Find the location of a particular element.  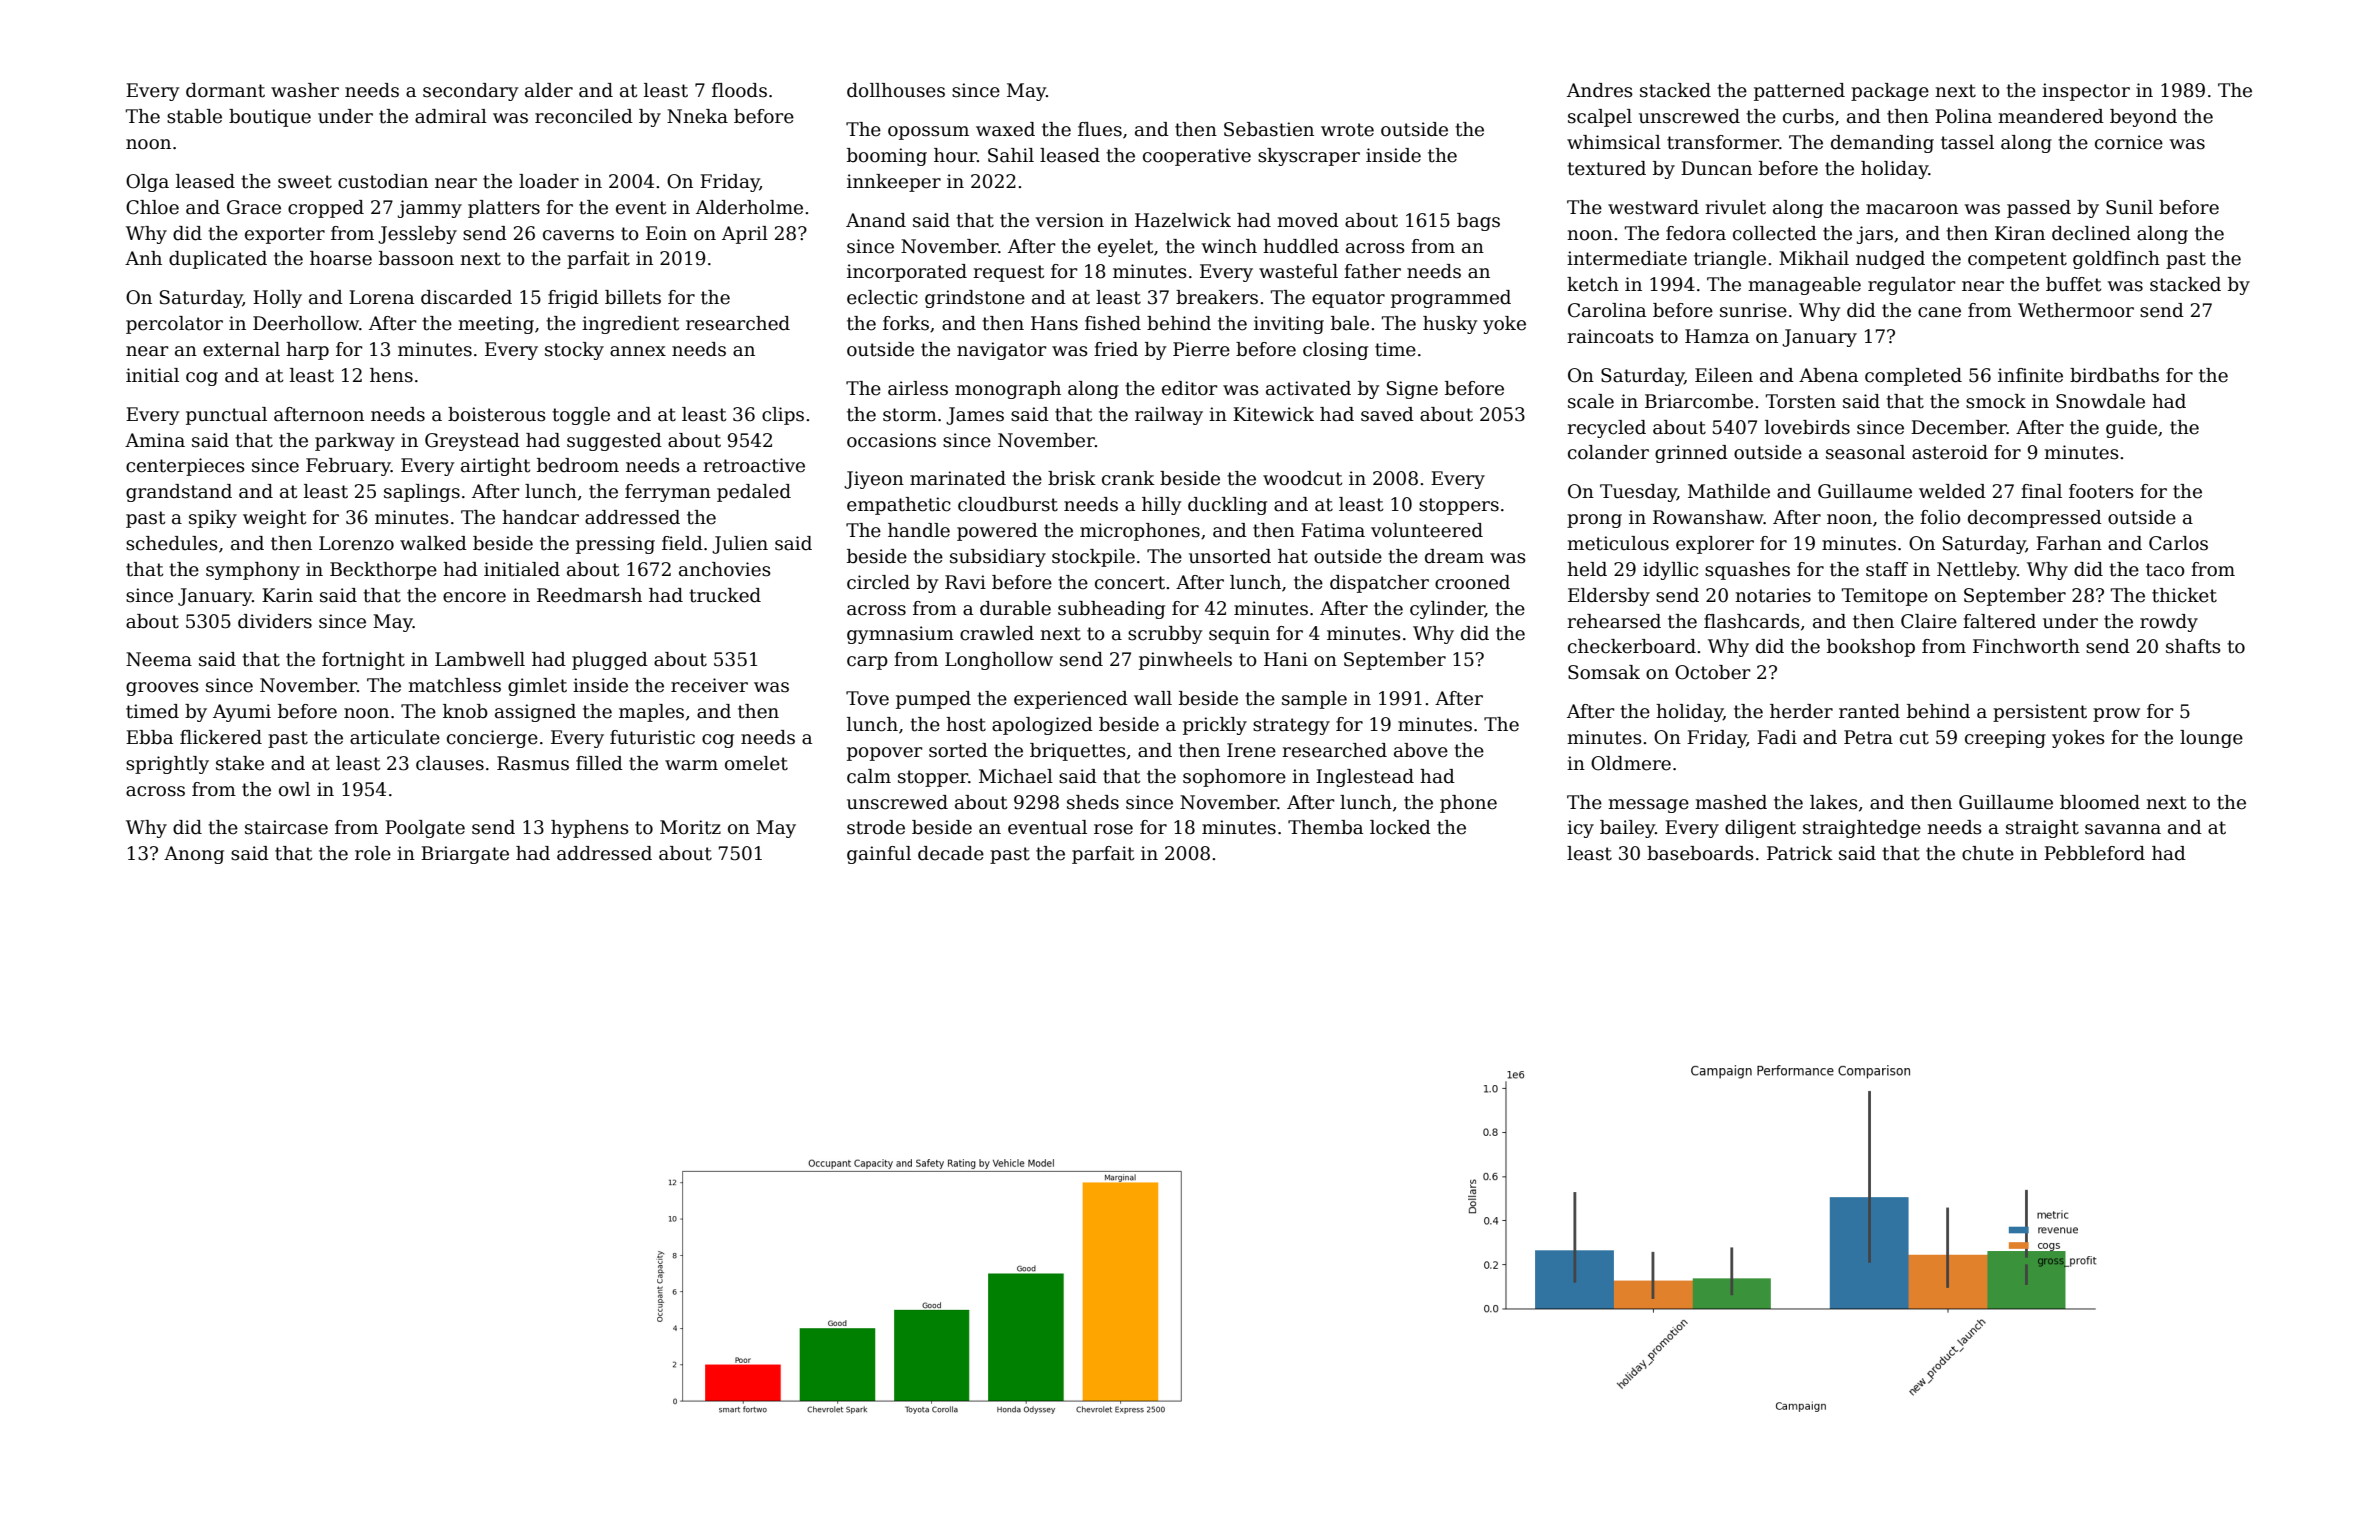

Andres is located at coordinates (1600, 90).
